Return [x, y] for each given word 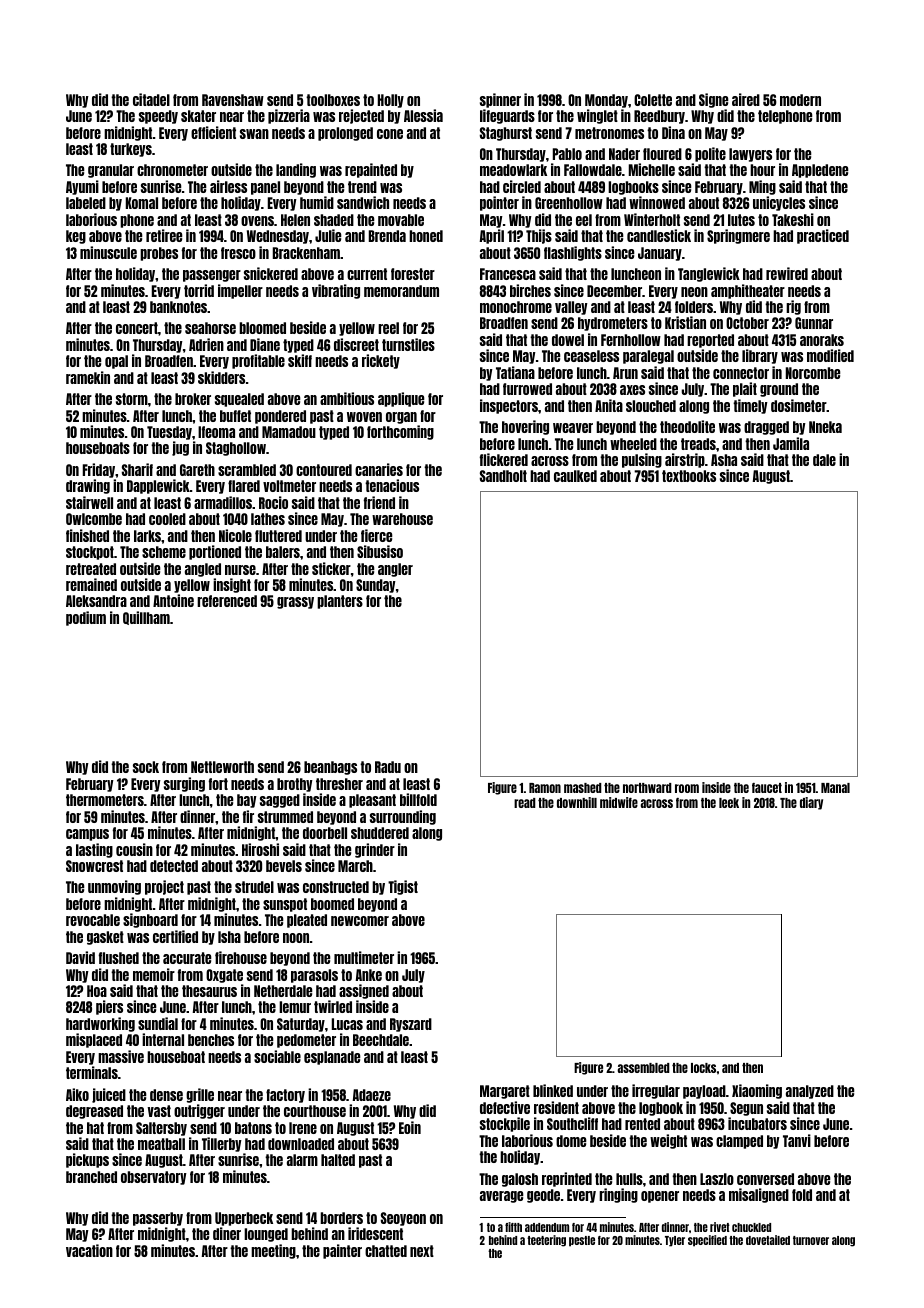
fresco [238, 253]
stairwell [89, 502]
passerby [158, 1219]
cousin [134, 849]
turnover [811, 1240]
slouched [651, 406]
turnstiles [408, 344]
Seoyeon [403, 1219]
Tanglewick [709, 274]
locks [703, 1068]
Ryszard [411, 1025]
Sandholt [503, 476]
